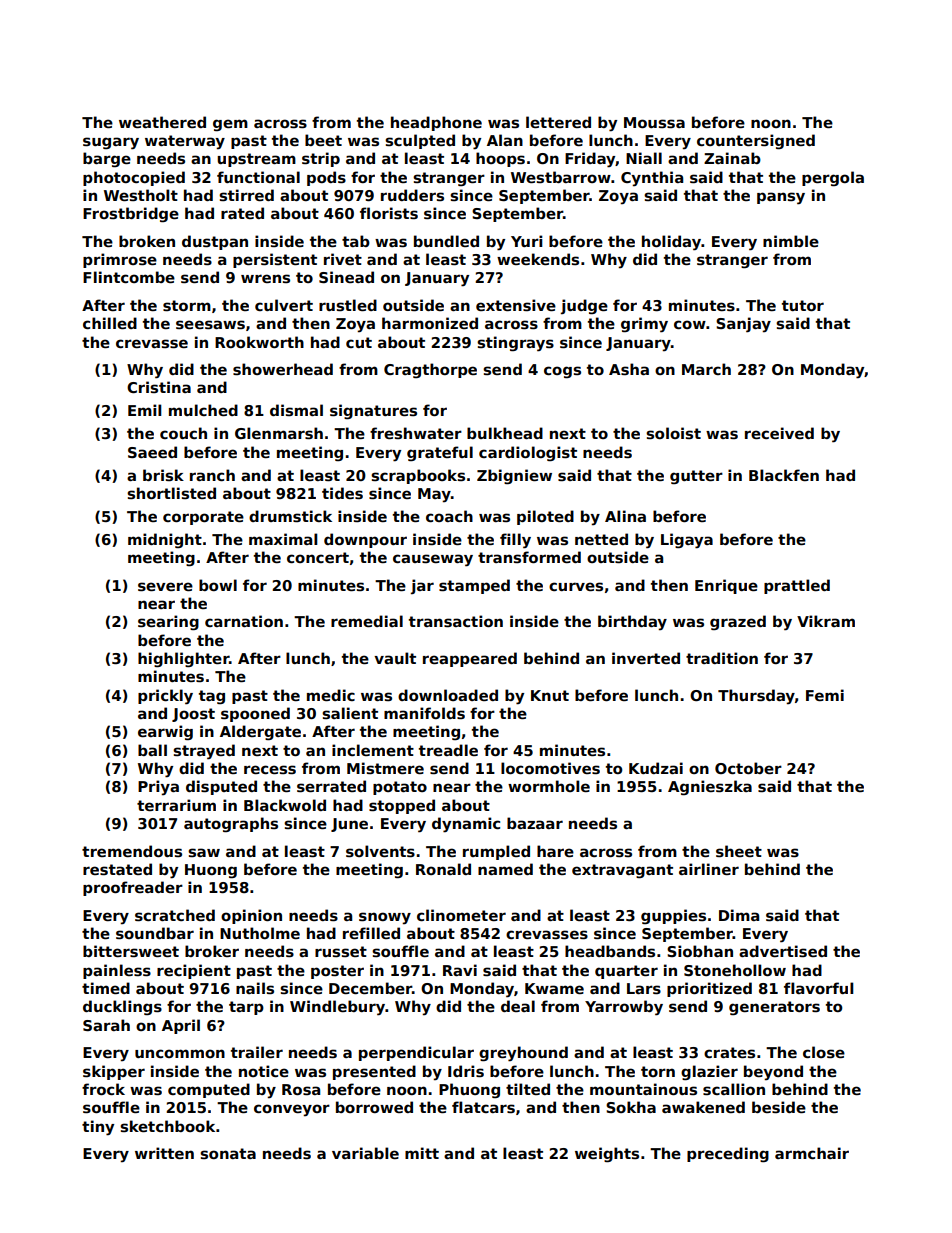 The height and width of the screenshot is (1233, 952). I want to click on Priya, so click(158, 788).
